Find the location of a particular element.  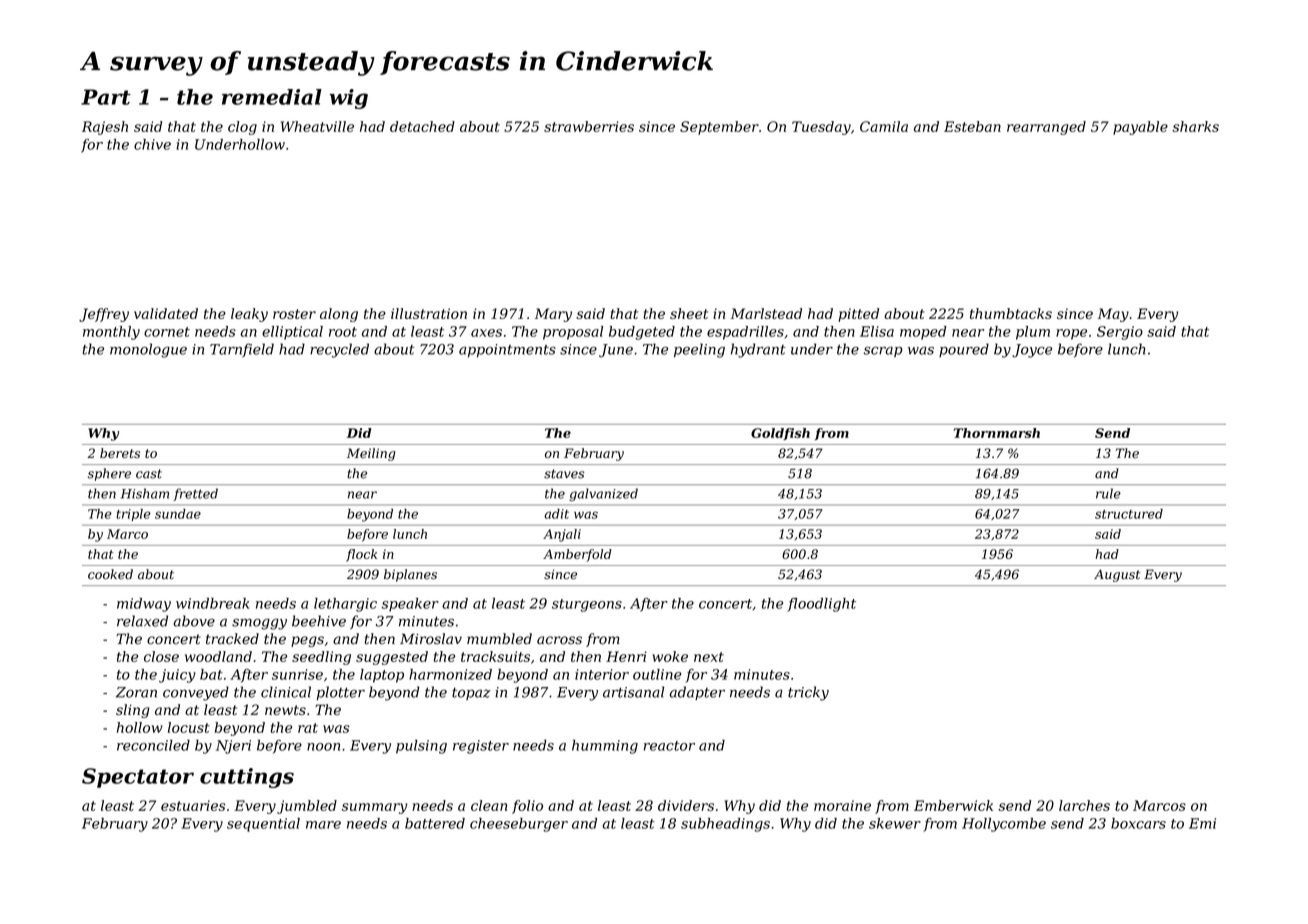

tricky is located at coordinates (808, 693).
